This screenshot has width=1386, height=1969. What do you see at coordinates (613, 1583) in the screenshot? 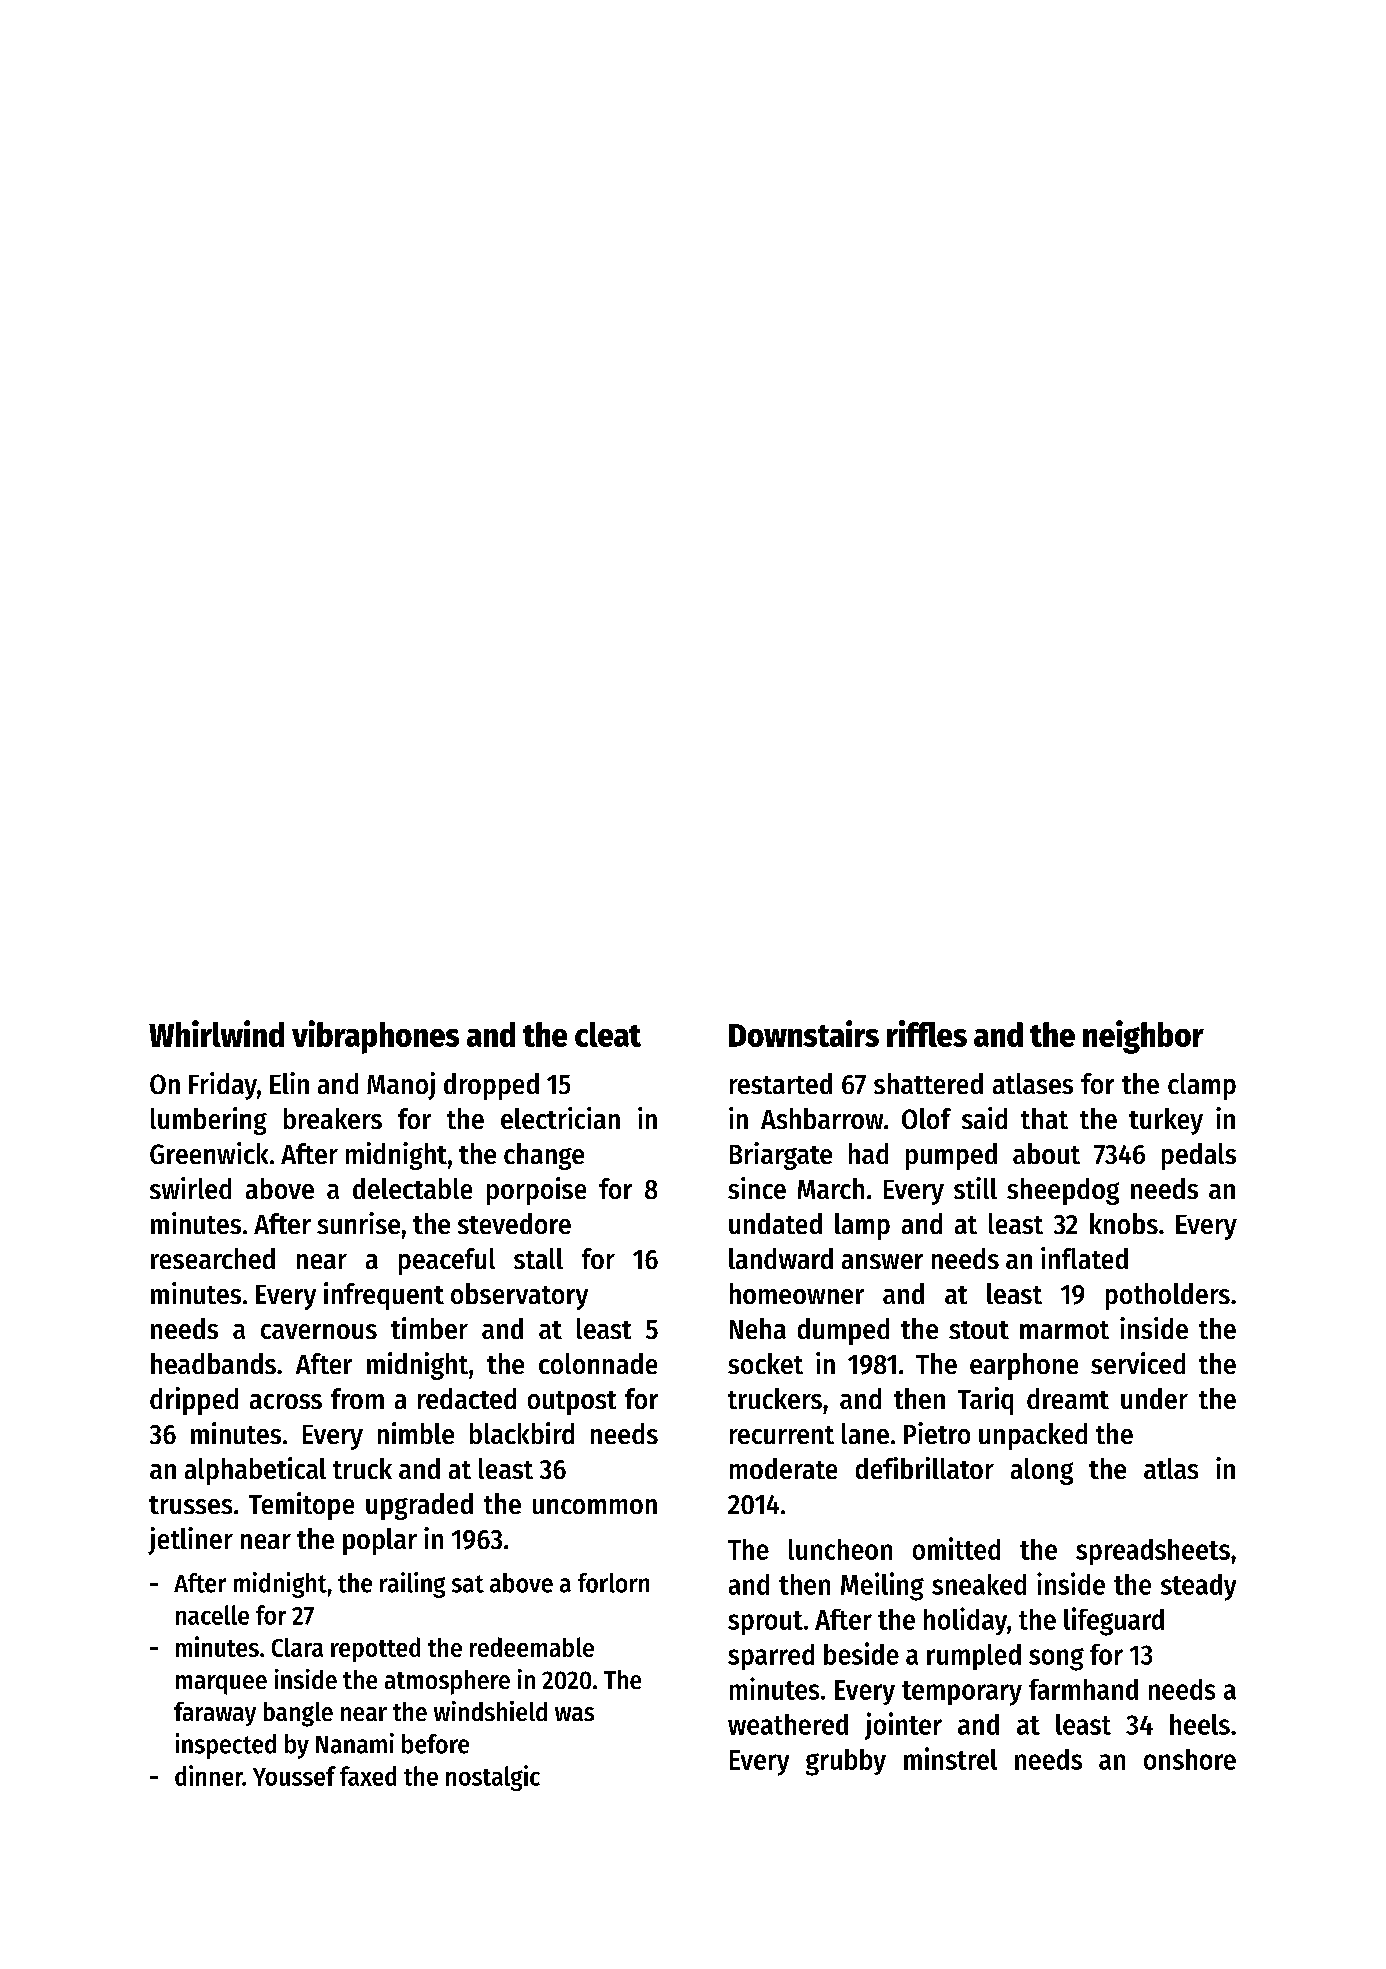
I see `forlorn` at bounding box center [613, 1583].
